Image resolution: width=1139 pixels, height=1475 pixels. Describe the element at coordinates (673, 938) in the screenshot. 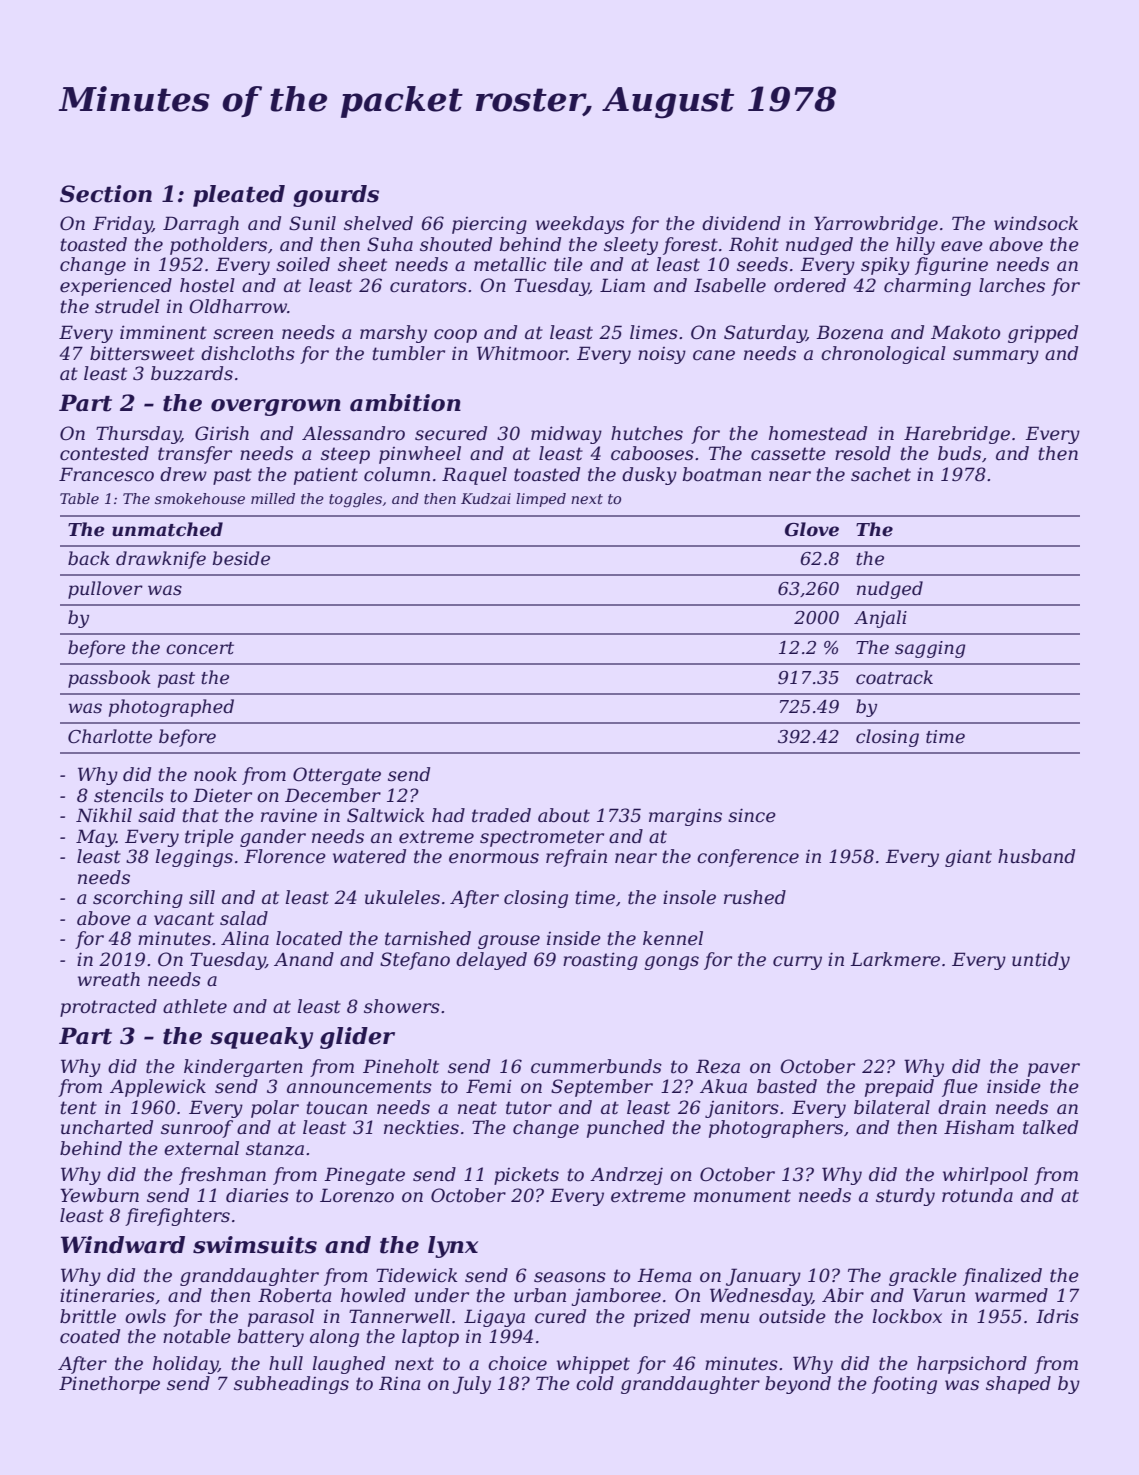

I see `kennel` at that location.
